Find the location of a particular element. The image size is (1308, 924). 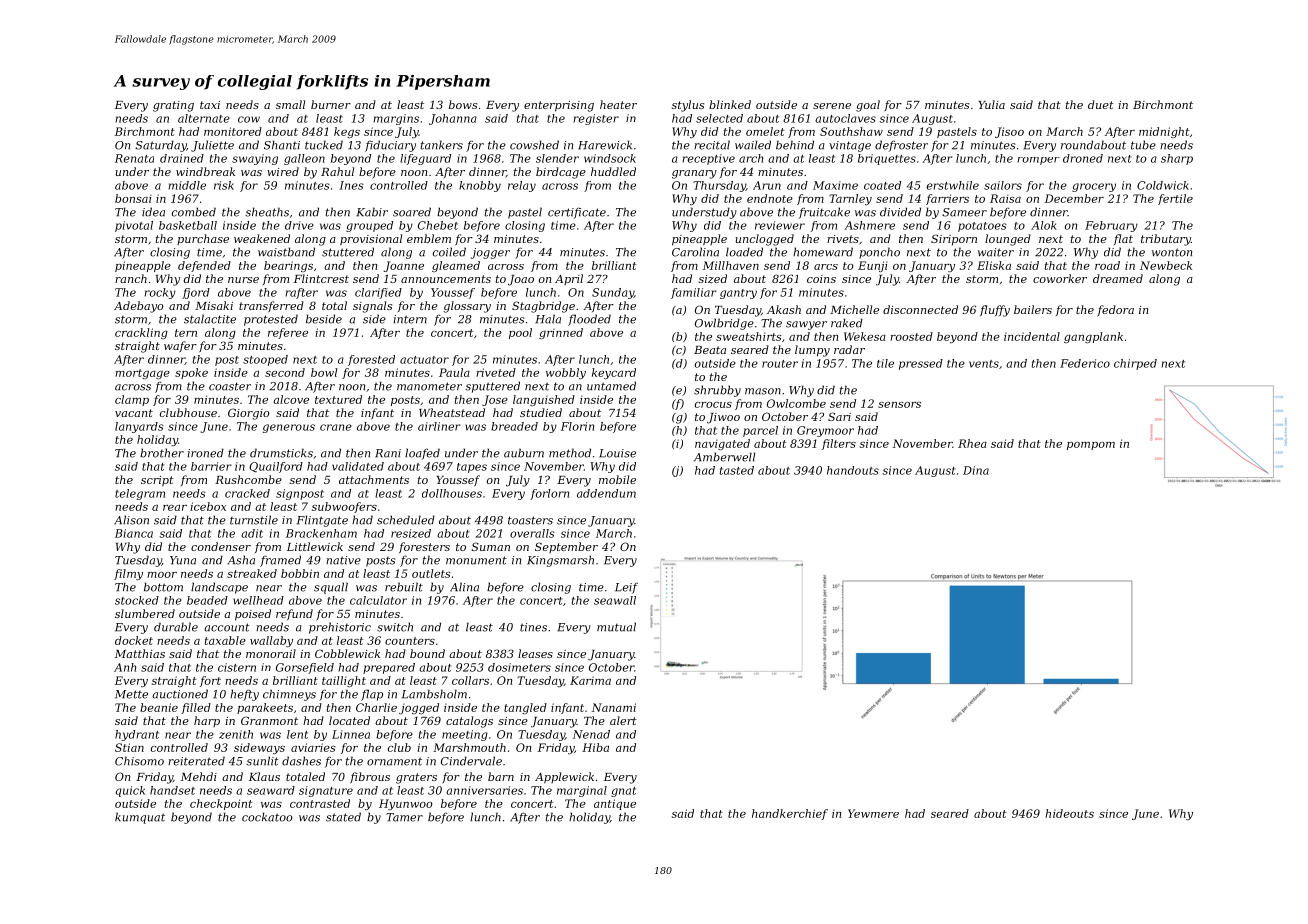

fluffy is located at coordinates (995, 311).
